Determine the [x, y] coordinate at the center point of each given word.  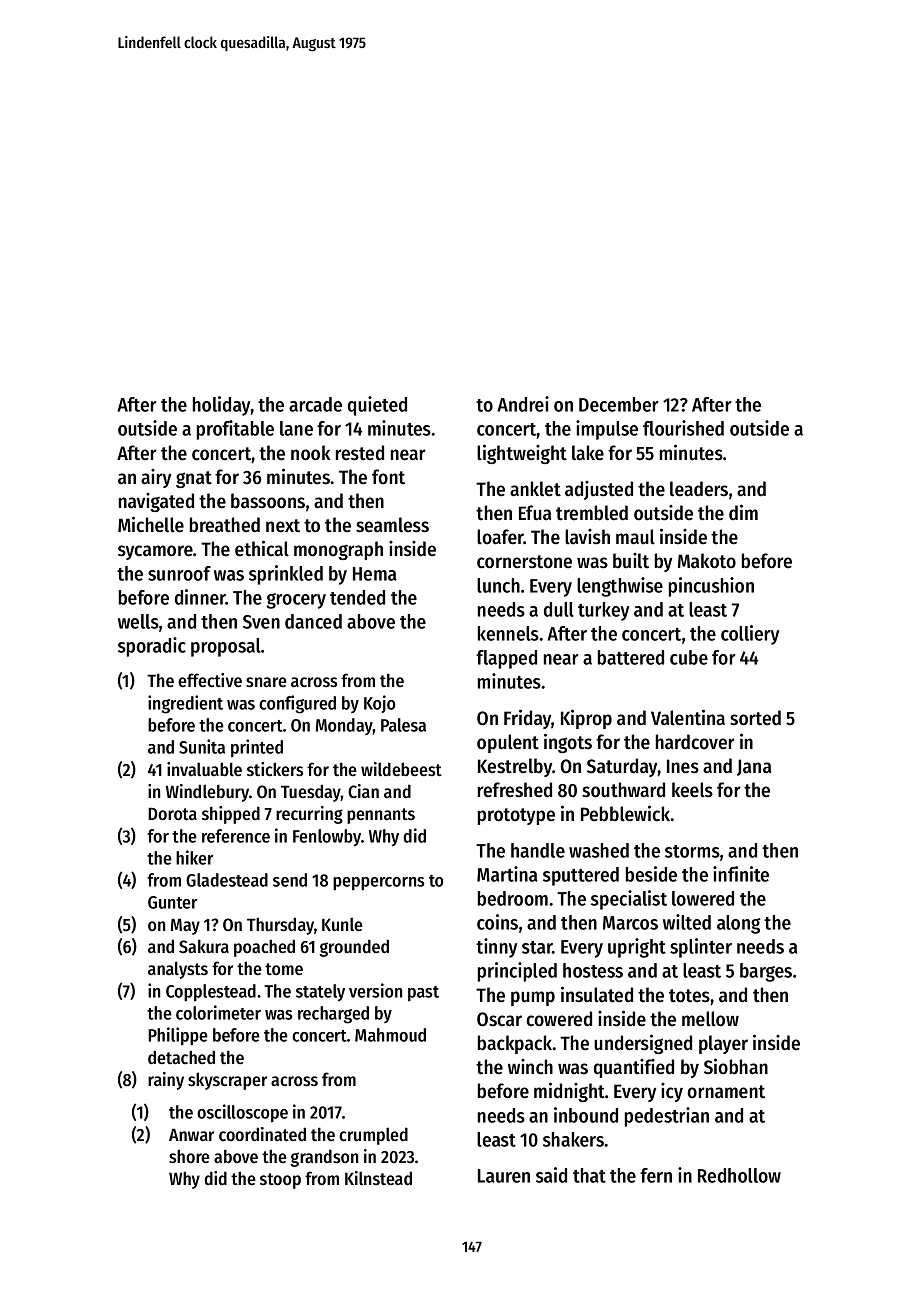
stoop [280, 1181]
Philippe [178, 1036]
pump [533, 998]
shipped [231, 815]
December [619, 404]
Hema [375, 574]
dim [743, 512]
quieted [377, 406]
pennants [381, 816]
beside [651, 874]
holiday [222, 406]
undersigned [643, 1044]
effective [210, 680]
